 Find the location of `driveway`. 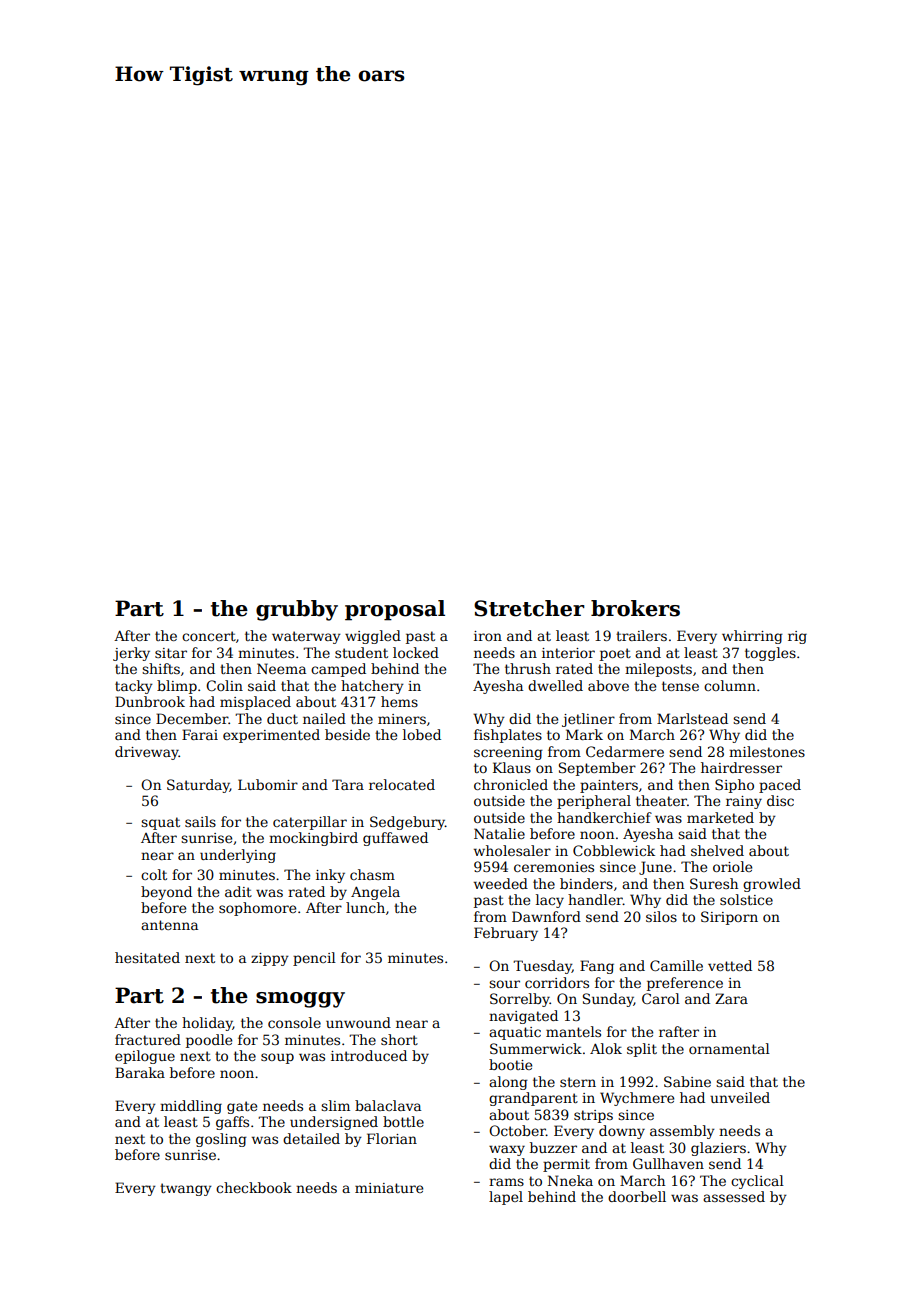

driveway is located at coordinates (147, 753).
